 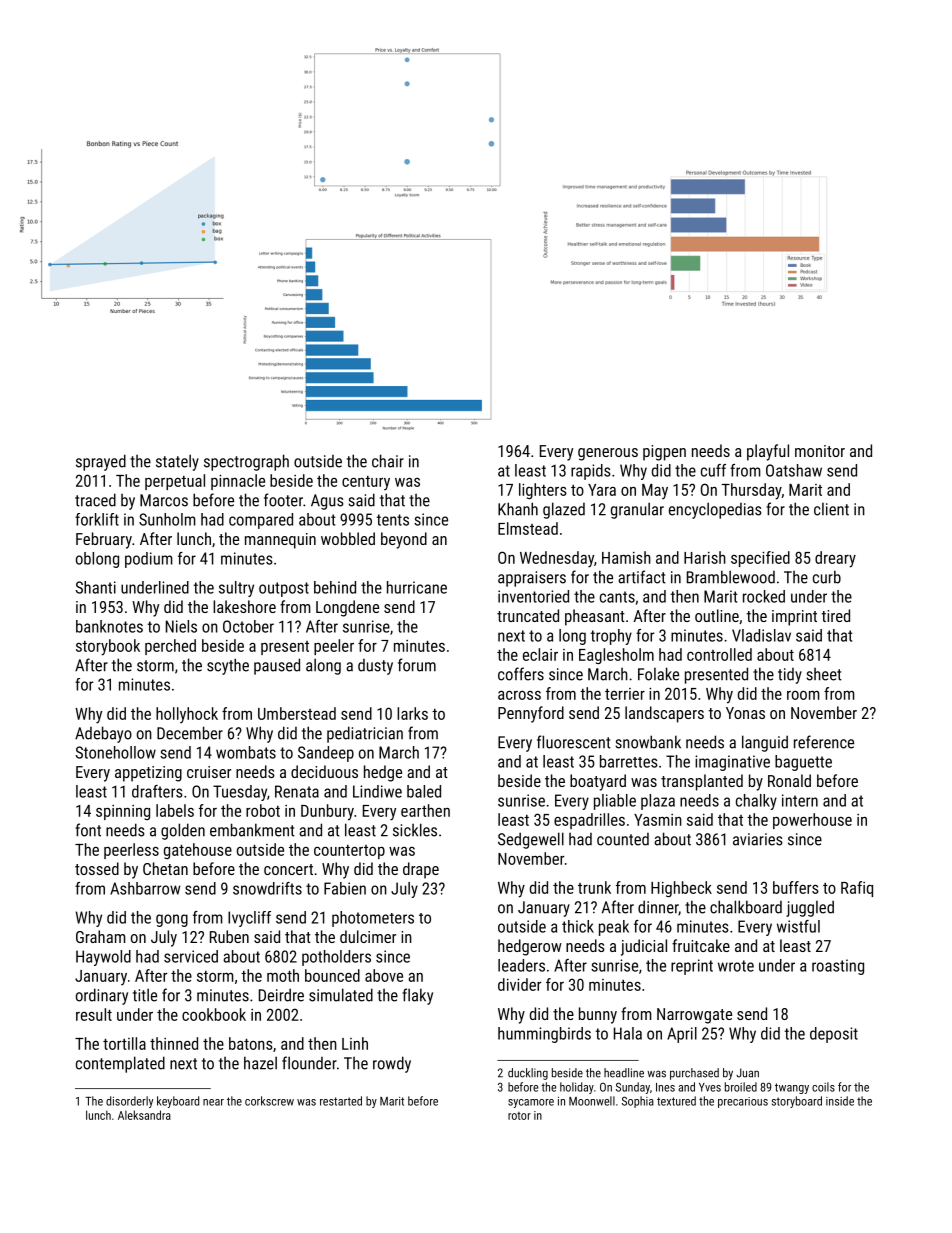 I want to click on traced, so click(x=95, y=500).
